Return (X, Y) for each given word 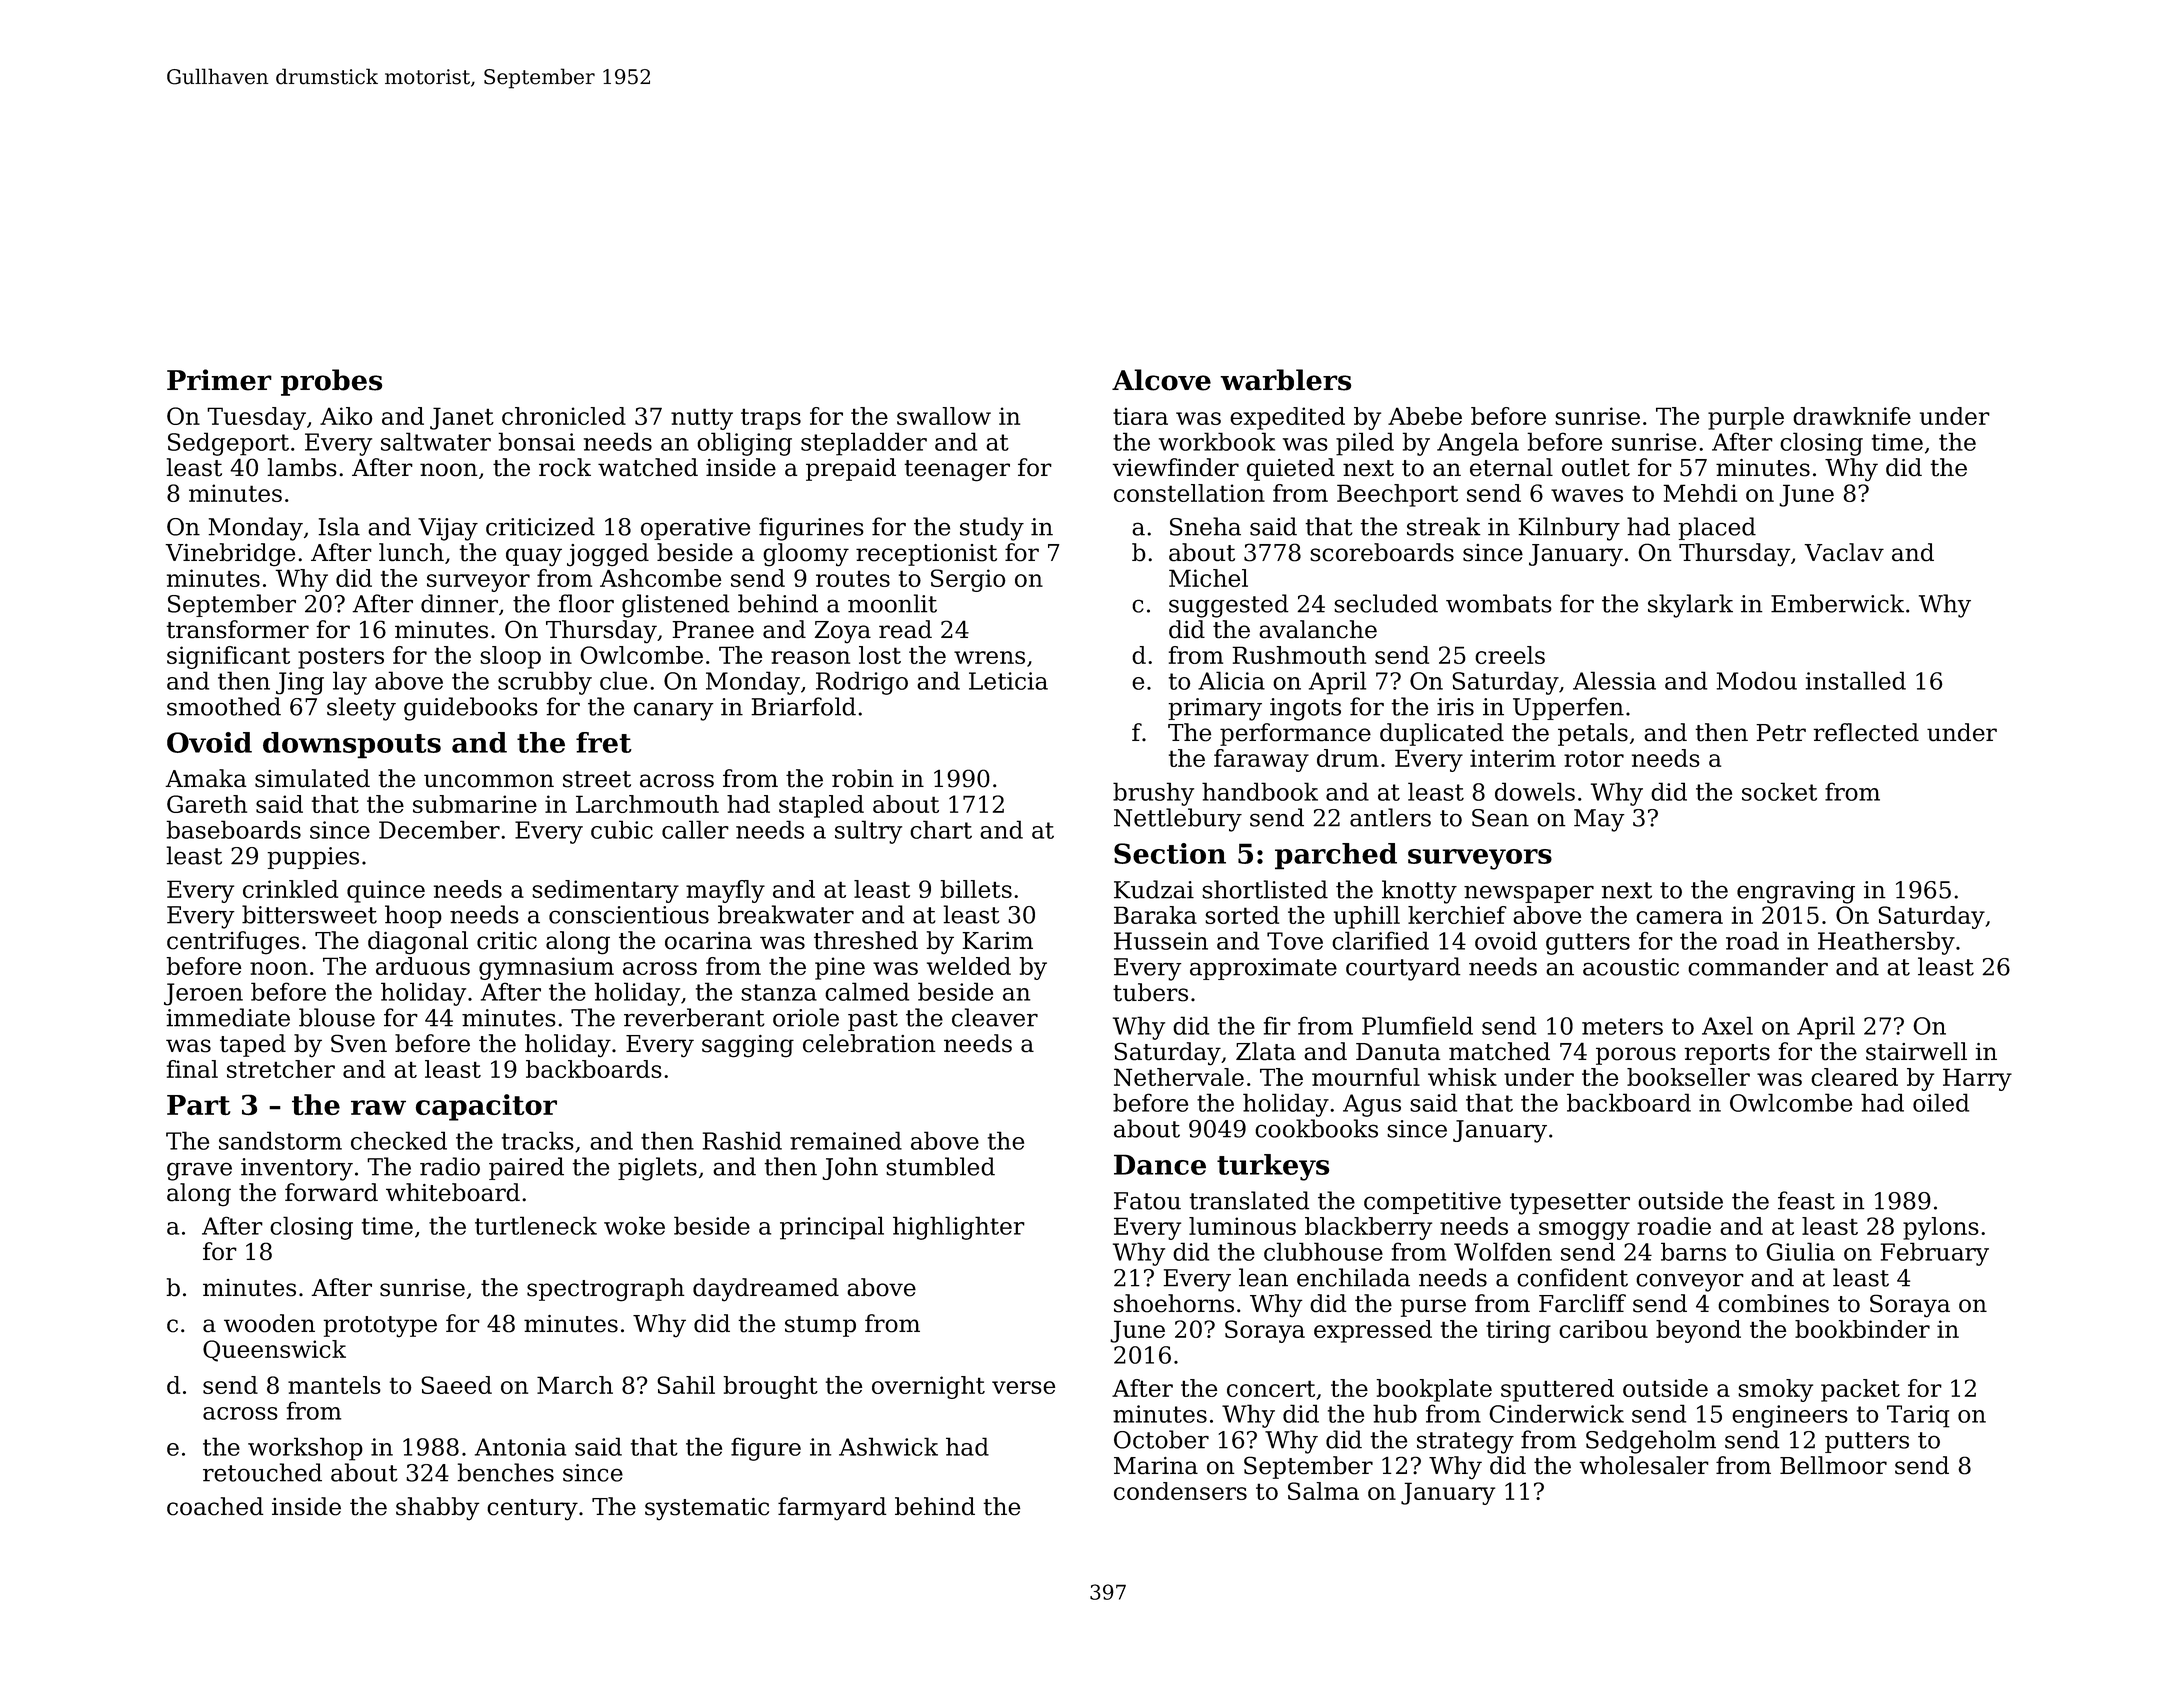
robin (863, 778)
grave (199, 1171)
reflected (1866, 732)
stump (820, 1326)
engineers (1790, 1416)
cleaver (995, 1017)
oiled (1941, 1102)
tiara (1140, 416)
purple (1746, 418)
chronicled (564, 416)
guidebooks (471, 709)
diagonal (418, 943)
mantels (334, 1385)
